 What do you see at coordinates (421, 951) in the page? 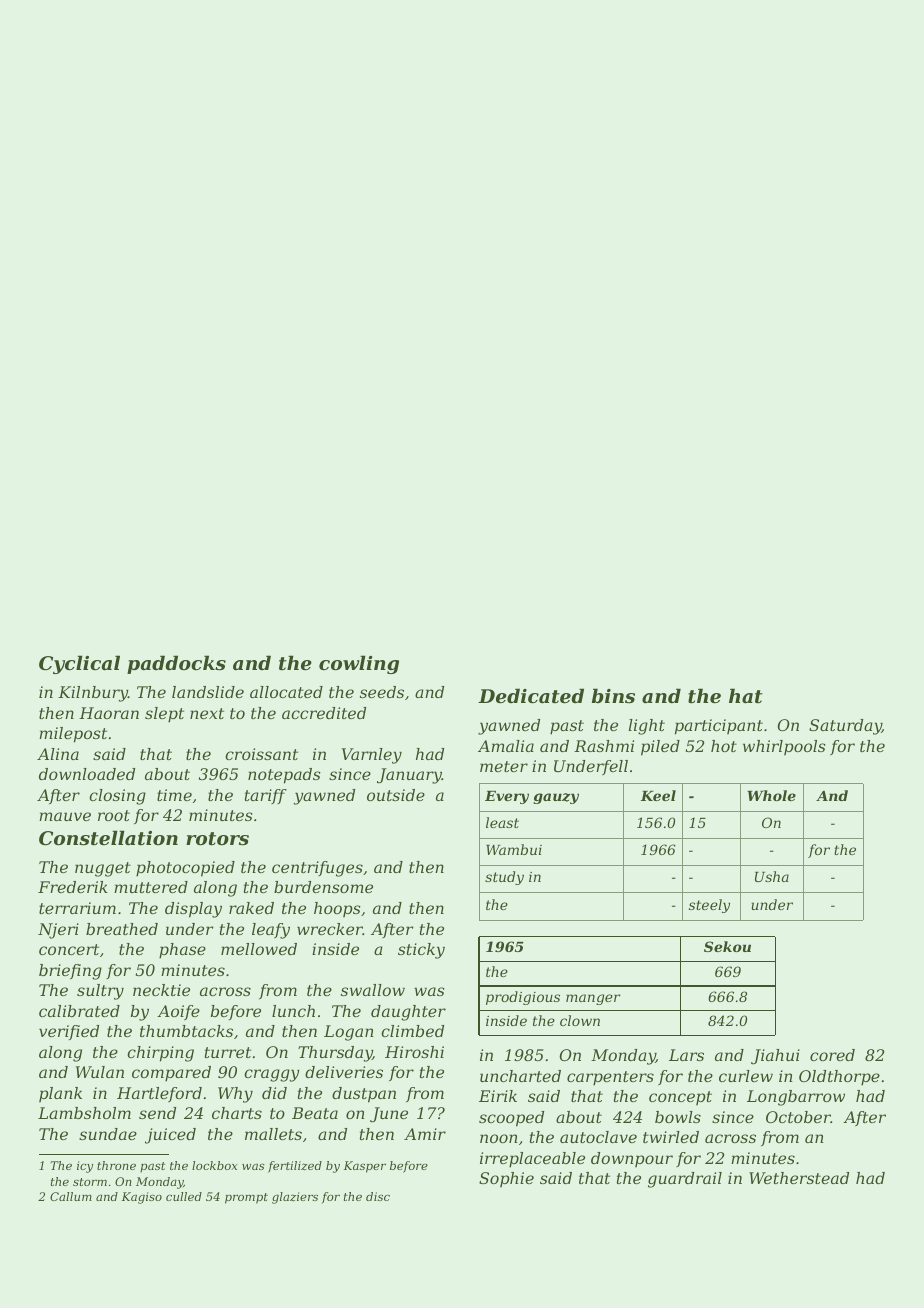
I see `sticky` at bounding box center [421, 951].
